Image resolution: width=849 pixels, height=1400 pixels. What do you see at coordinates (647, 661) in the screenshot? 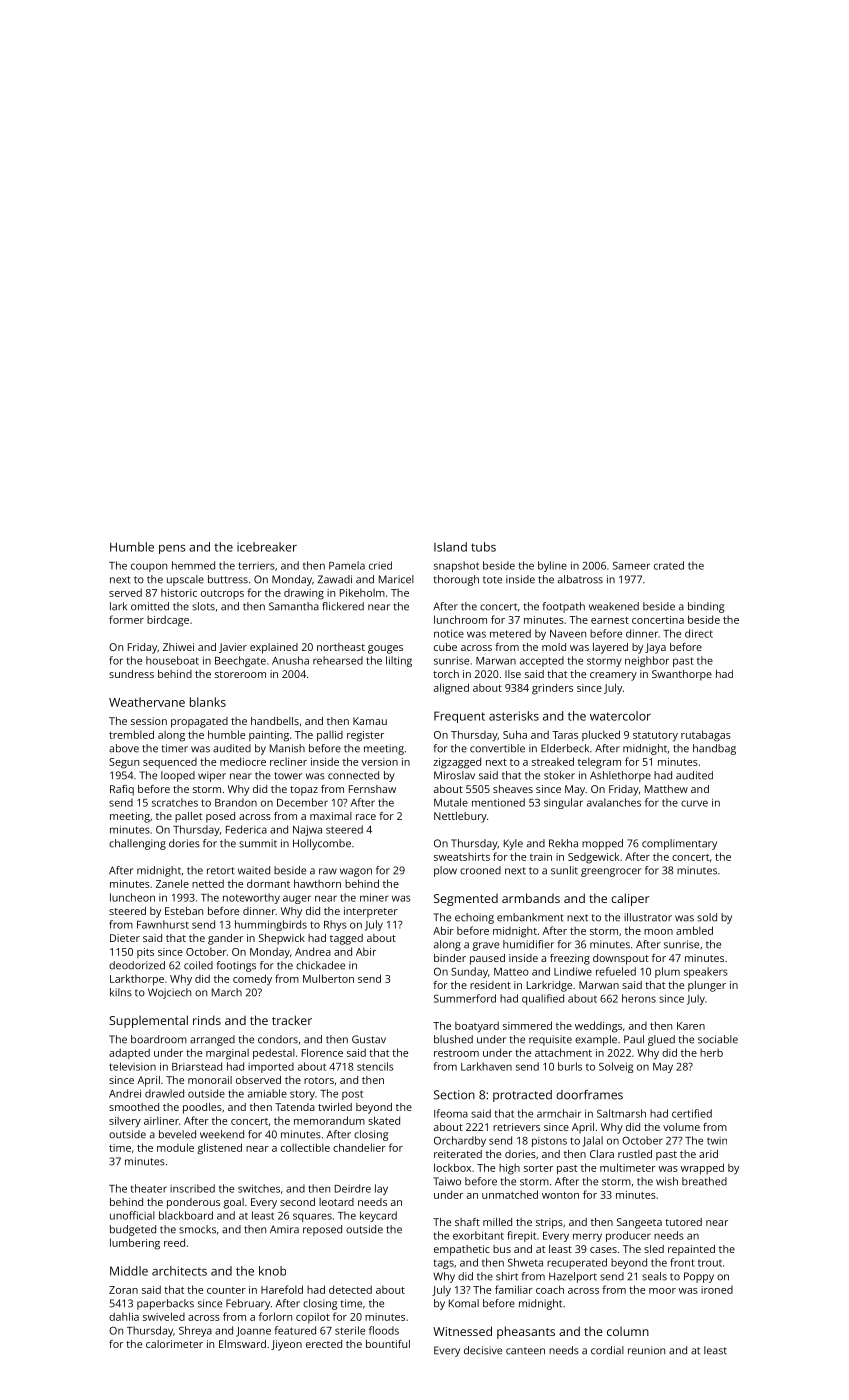
I see `neighbor` at bounding box center [647, 661].
